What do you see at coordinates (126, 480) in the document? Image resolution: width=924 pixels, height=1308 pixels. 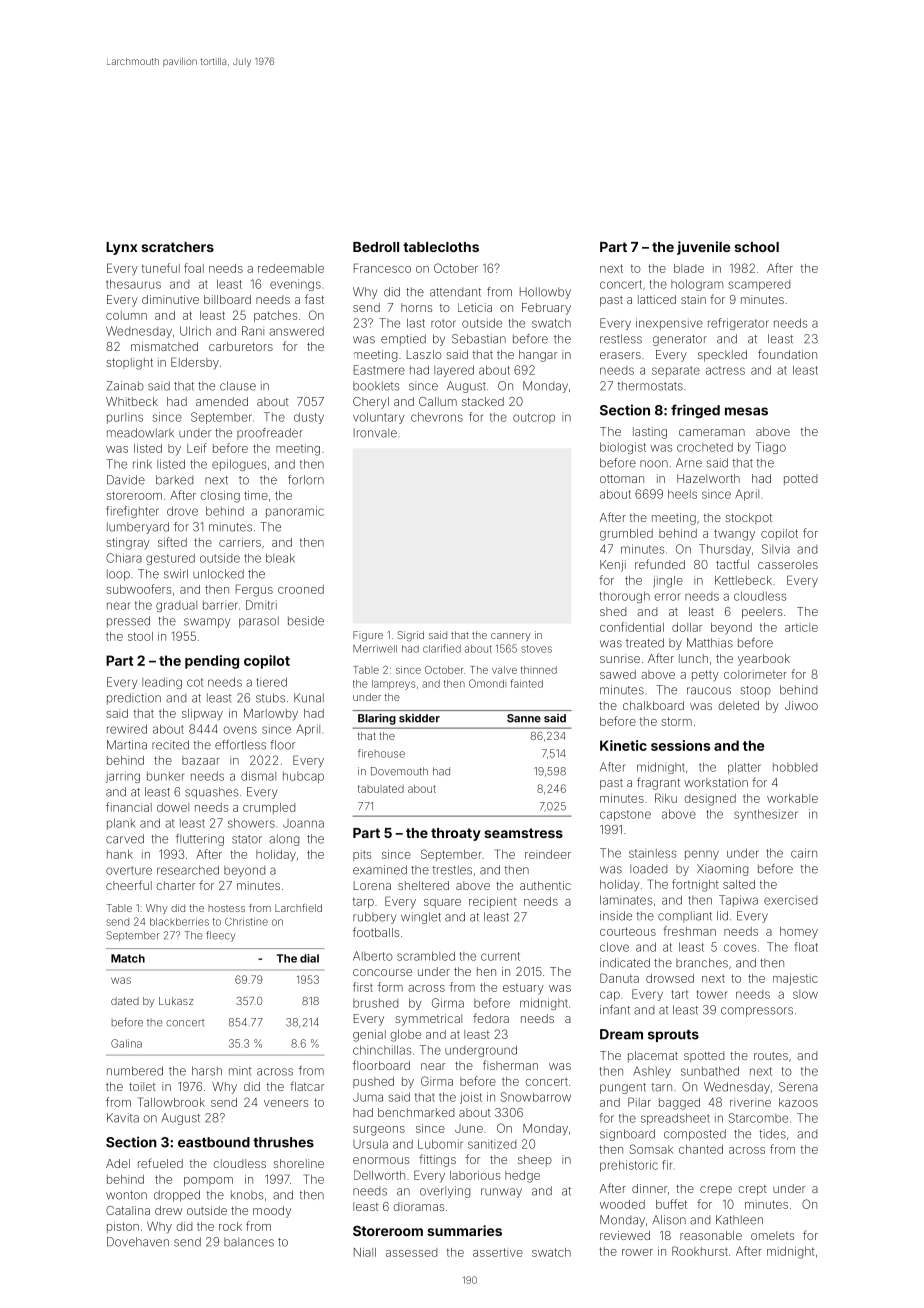 I see `Davide` at bounding box center [126, 480].
